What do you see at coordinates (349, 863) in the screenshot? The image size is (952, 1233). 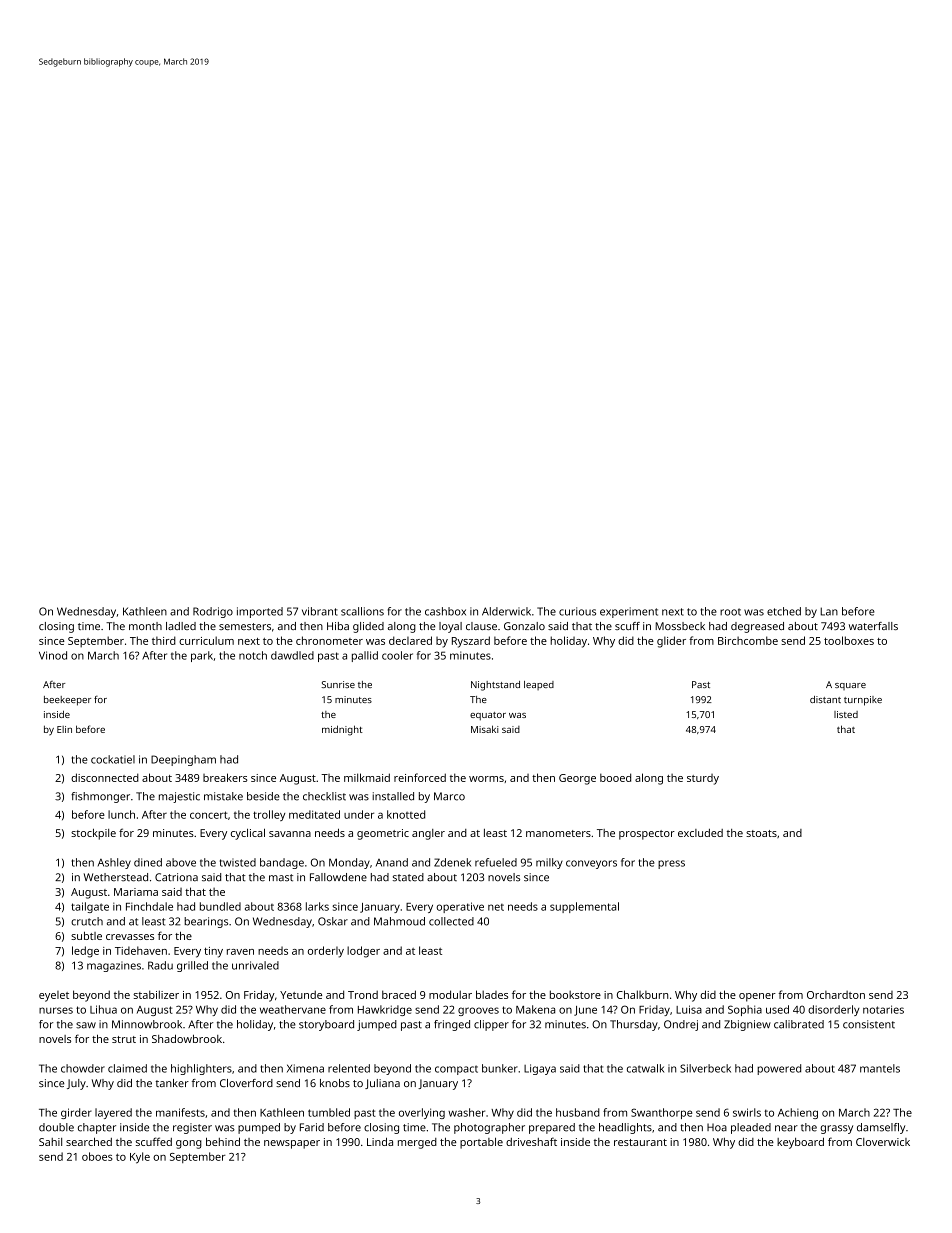 I see `Monday` at bounding box center [349, 863].
